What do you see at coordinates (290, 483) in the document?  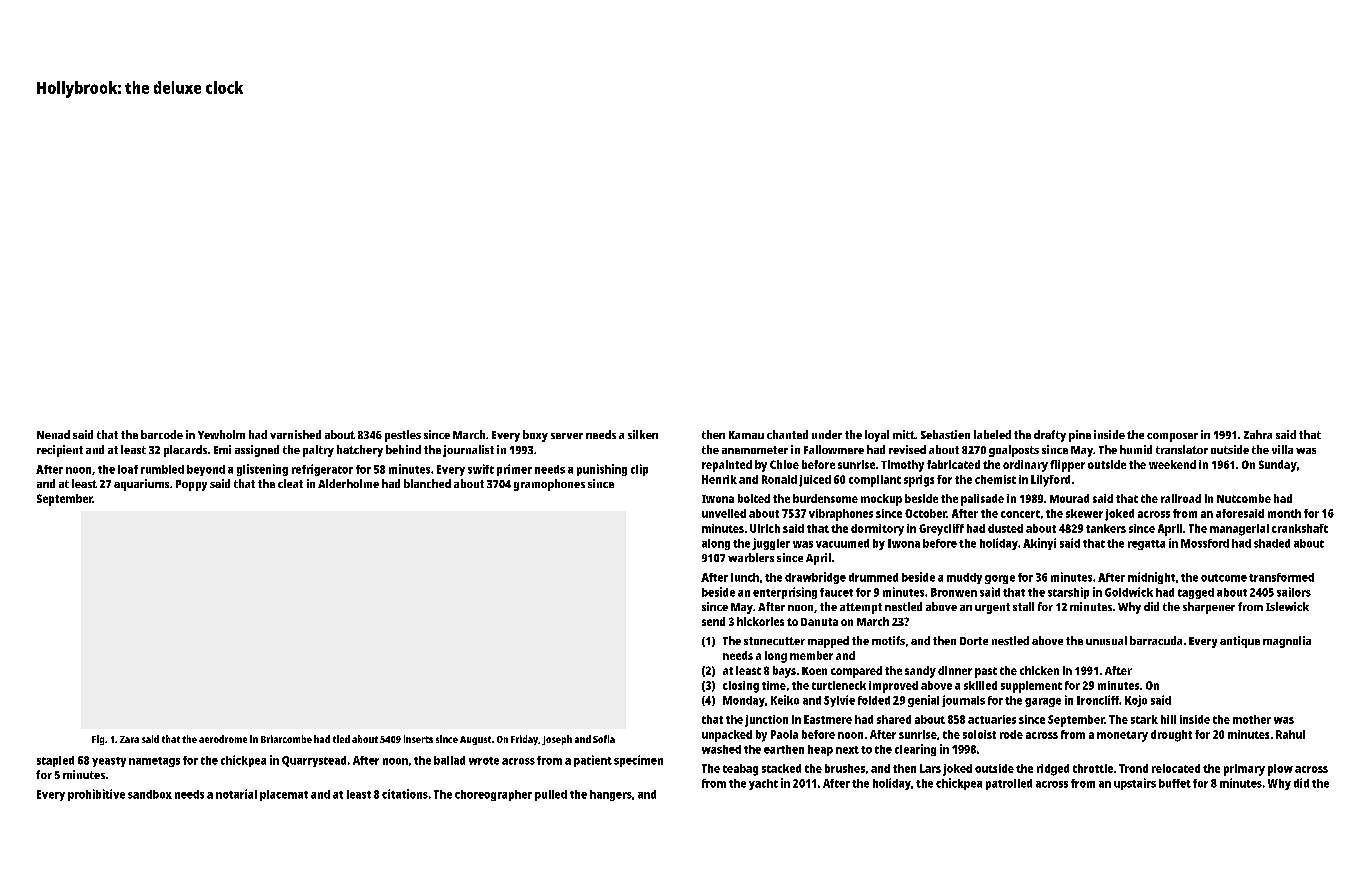 I see `cleat` at bounding box center [290, 483].
